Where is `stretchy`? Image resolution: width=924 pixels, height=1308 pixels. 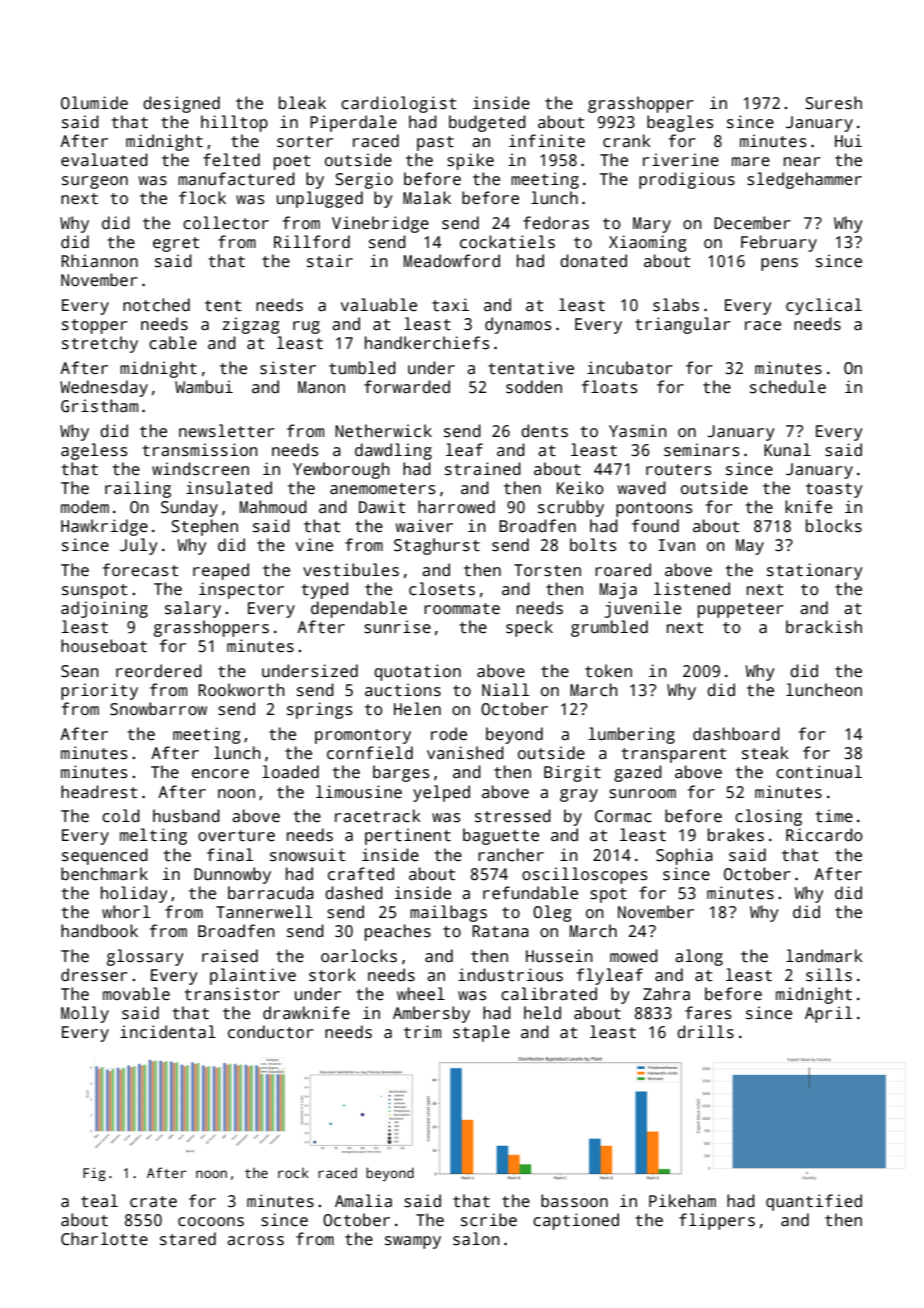 stretchy is located at coordinates (100, 344).
